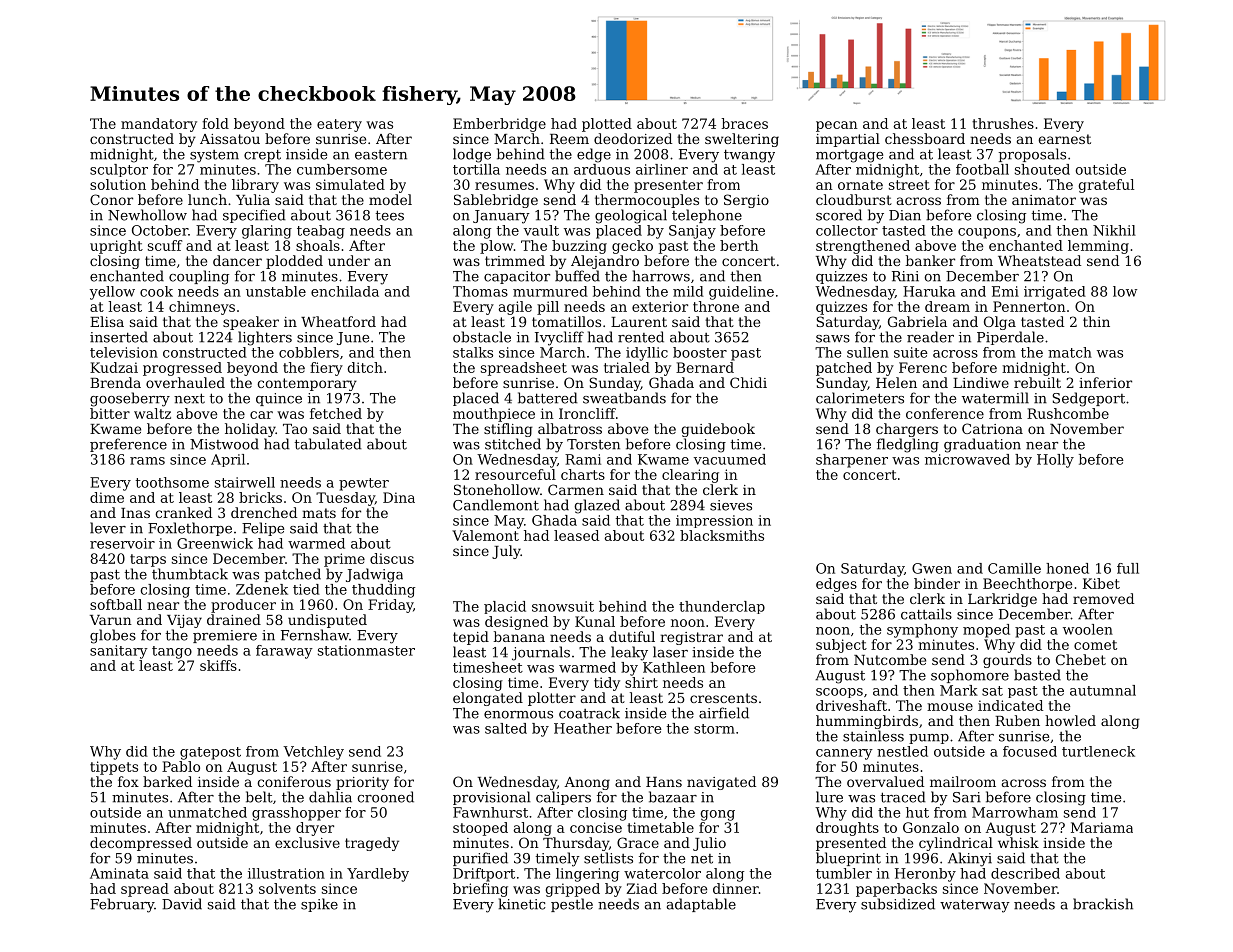 Image resolution: width=1233 pixels, height=952 pixels. I want to click on David, so click(182, 904).
